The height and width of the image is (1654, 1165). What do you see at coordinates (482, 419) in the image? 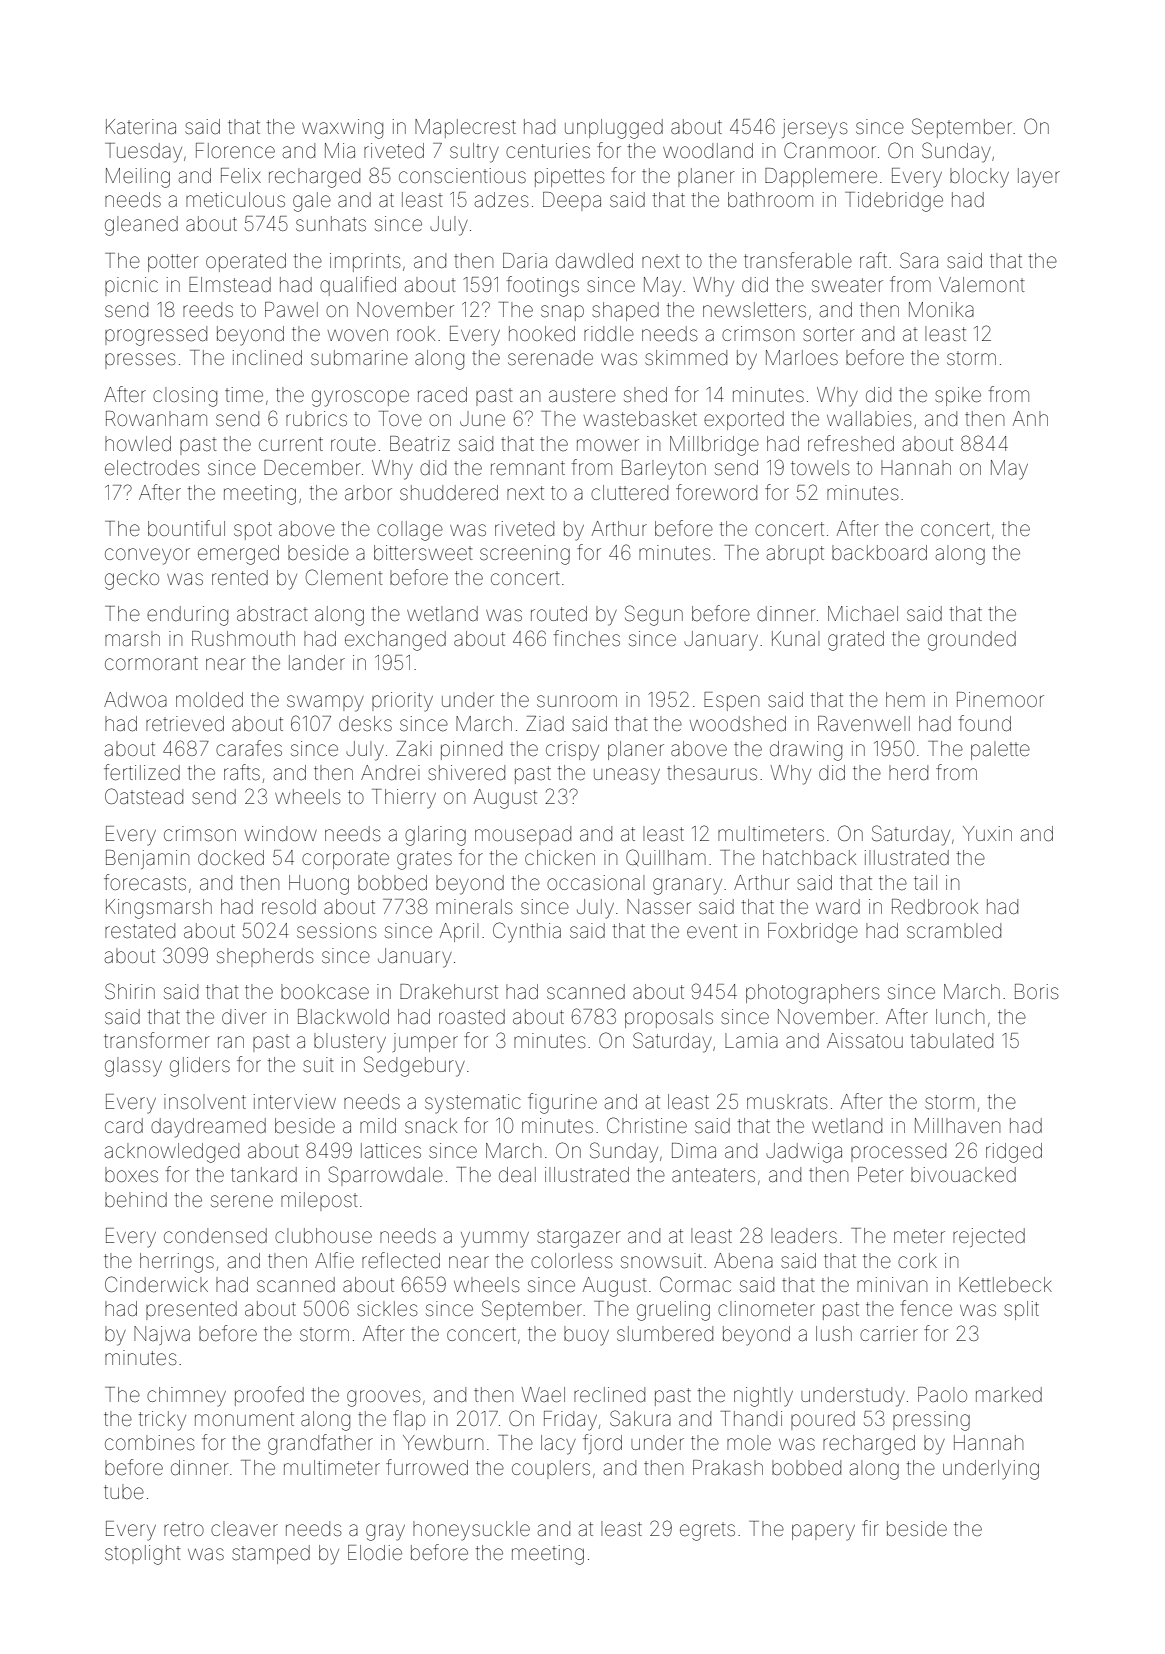
I see `June` at bounding box center [482, 419].
